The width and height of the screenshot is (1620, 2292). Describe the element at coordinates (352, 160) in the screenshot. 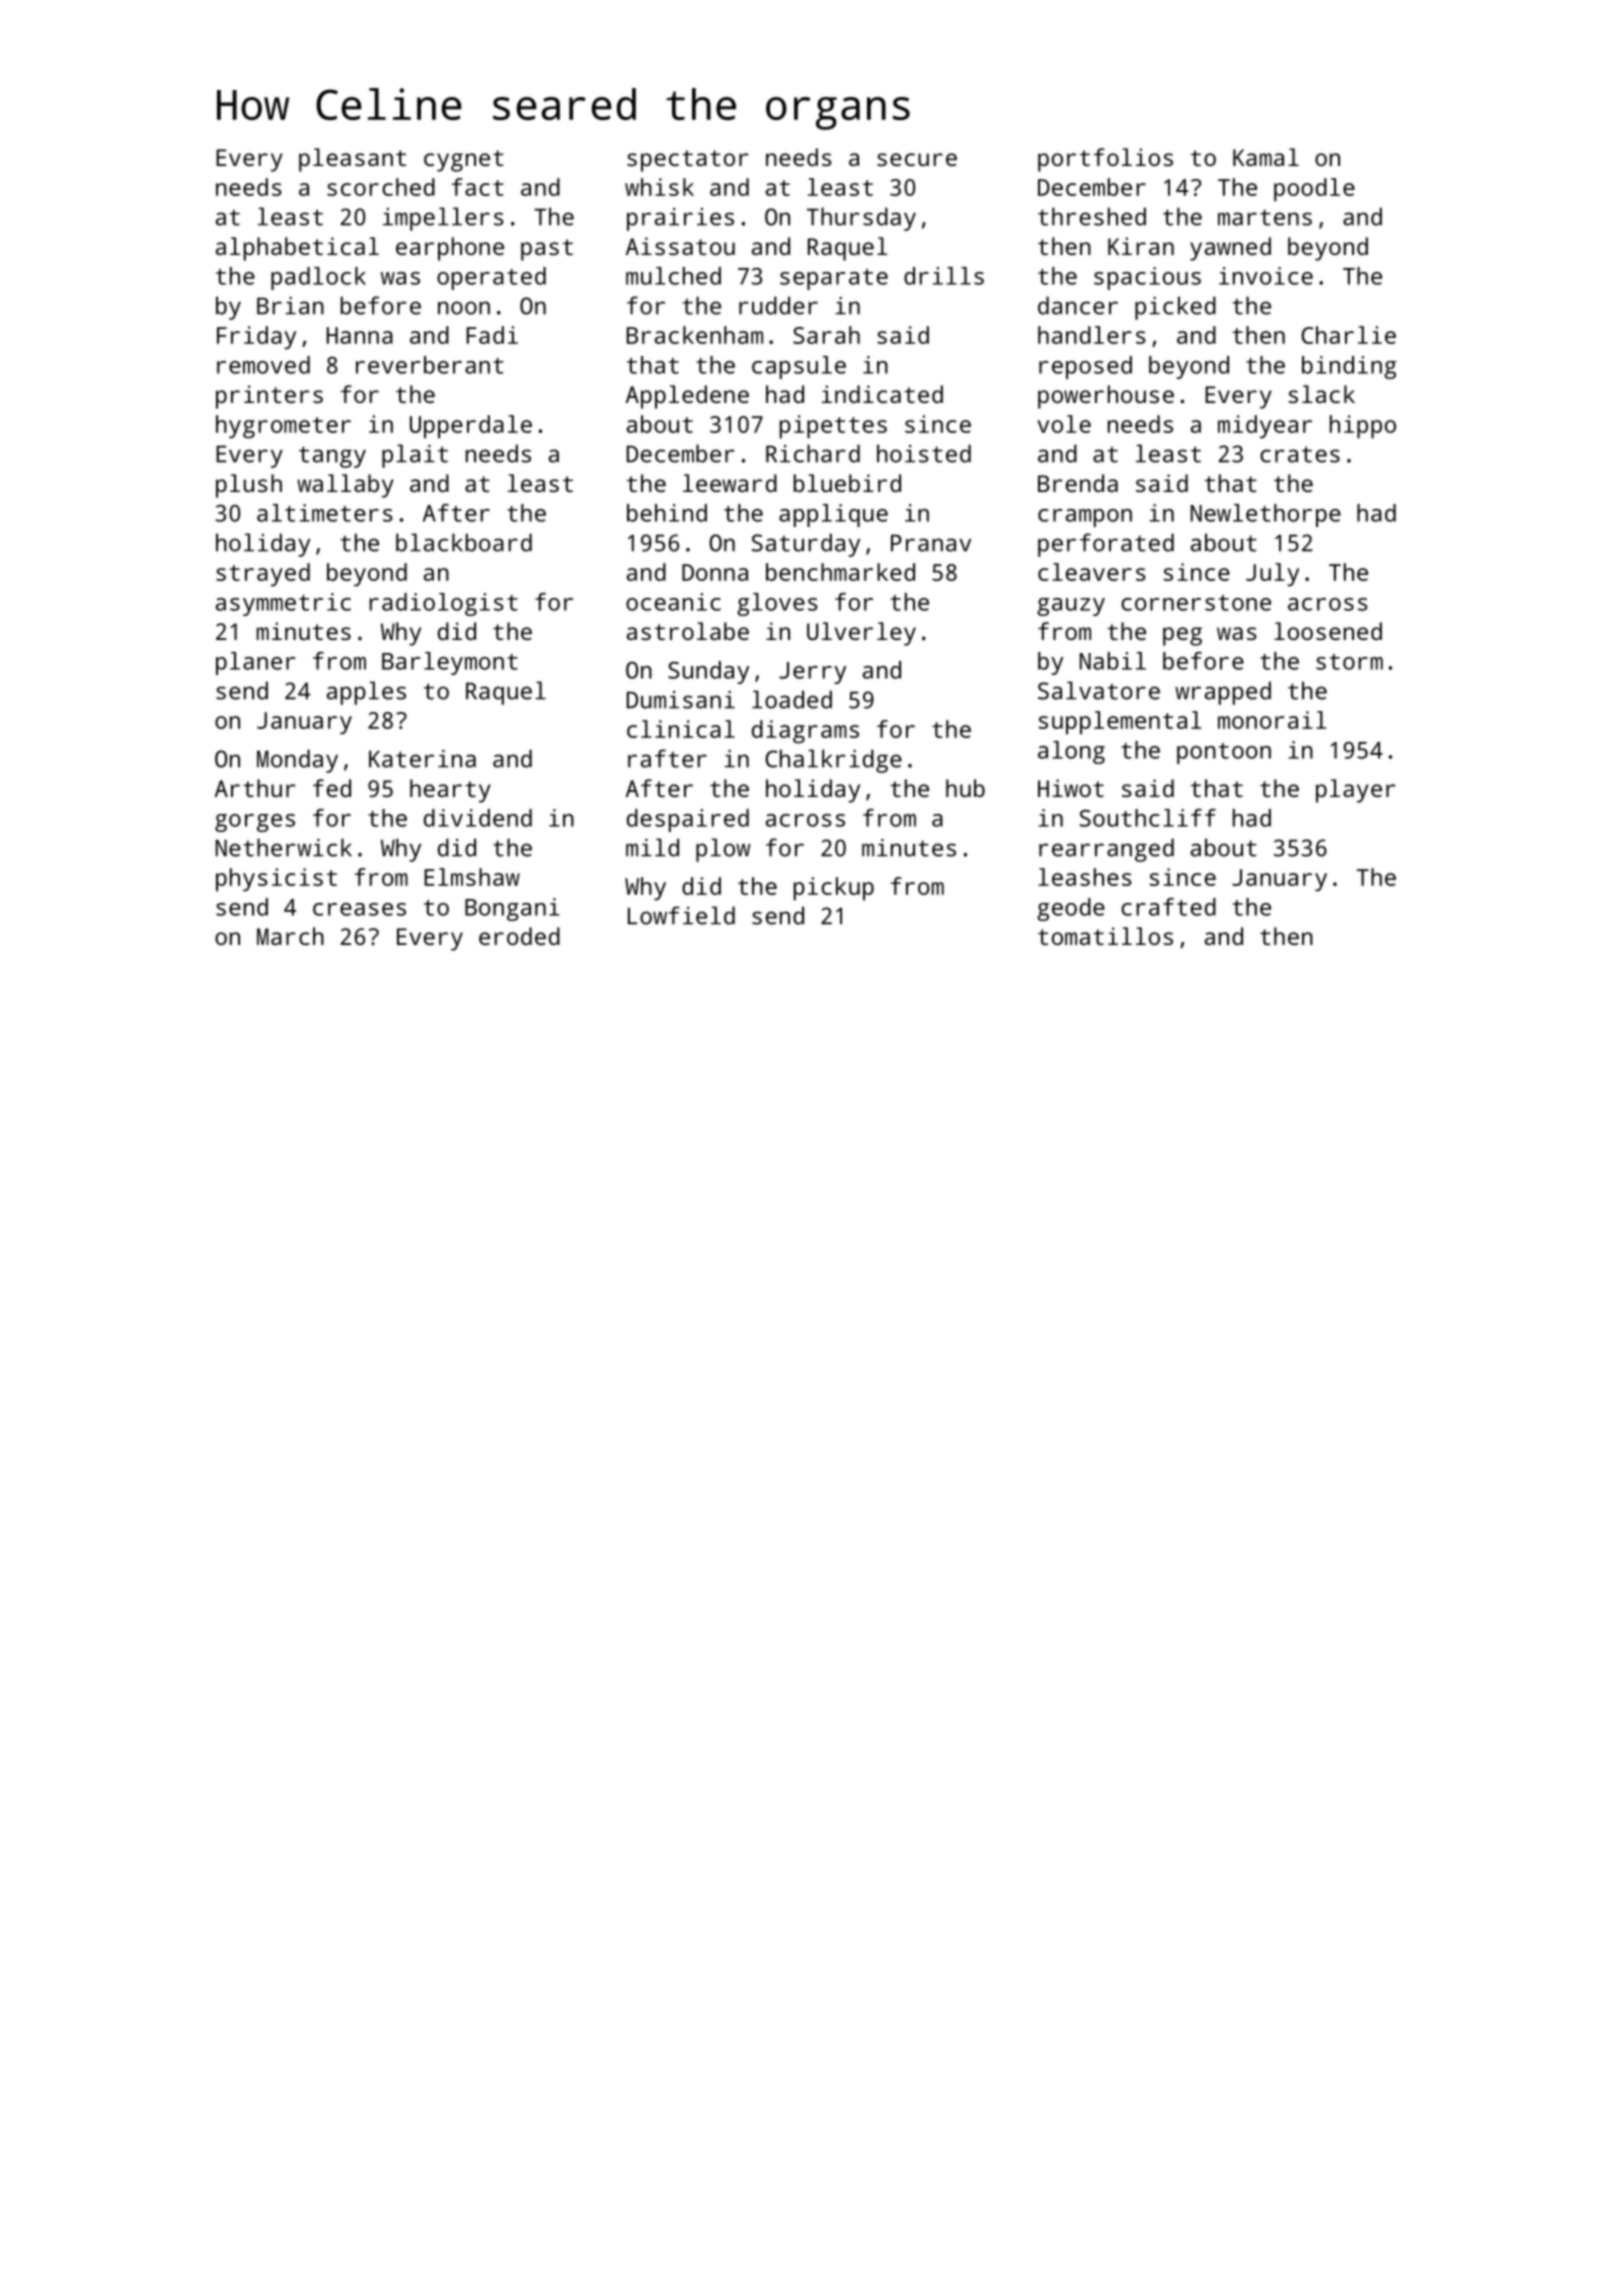

I see `pleasant` at that location.
